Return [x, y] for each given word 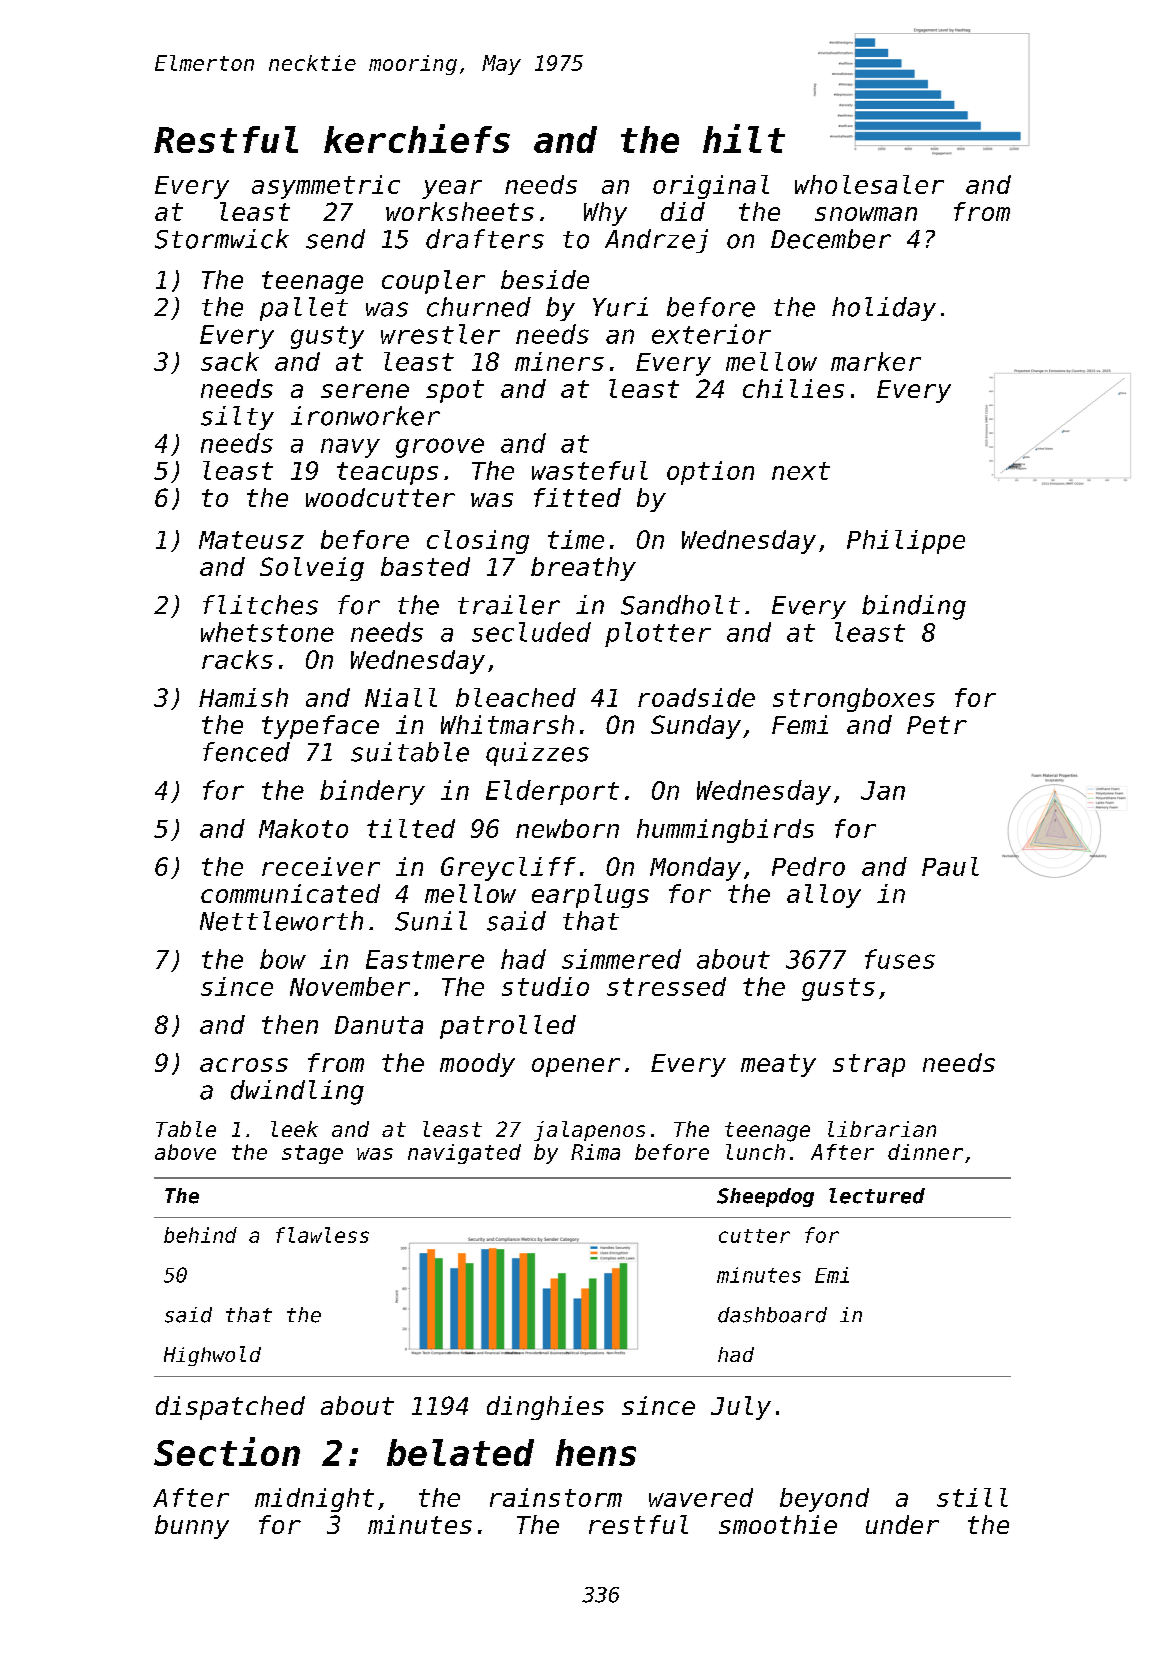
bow [283, 959]
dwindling [297, 1092]
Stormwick [222, 239]
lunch [755, 1152]
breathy [583, 569]
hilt [744, 138]
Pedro [808, 866]
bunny [192, 1527]
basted [425, 566]
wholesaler [869, 184]
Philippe [906, 542]
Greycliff [508, 869]
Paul [950, 866]
